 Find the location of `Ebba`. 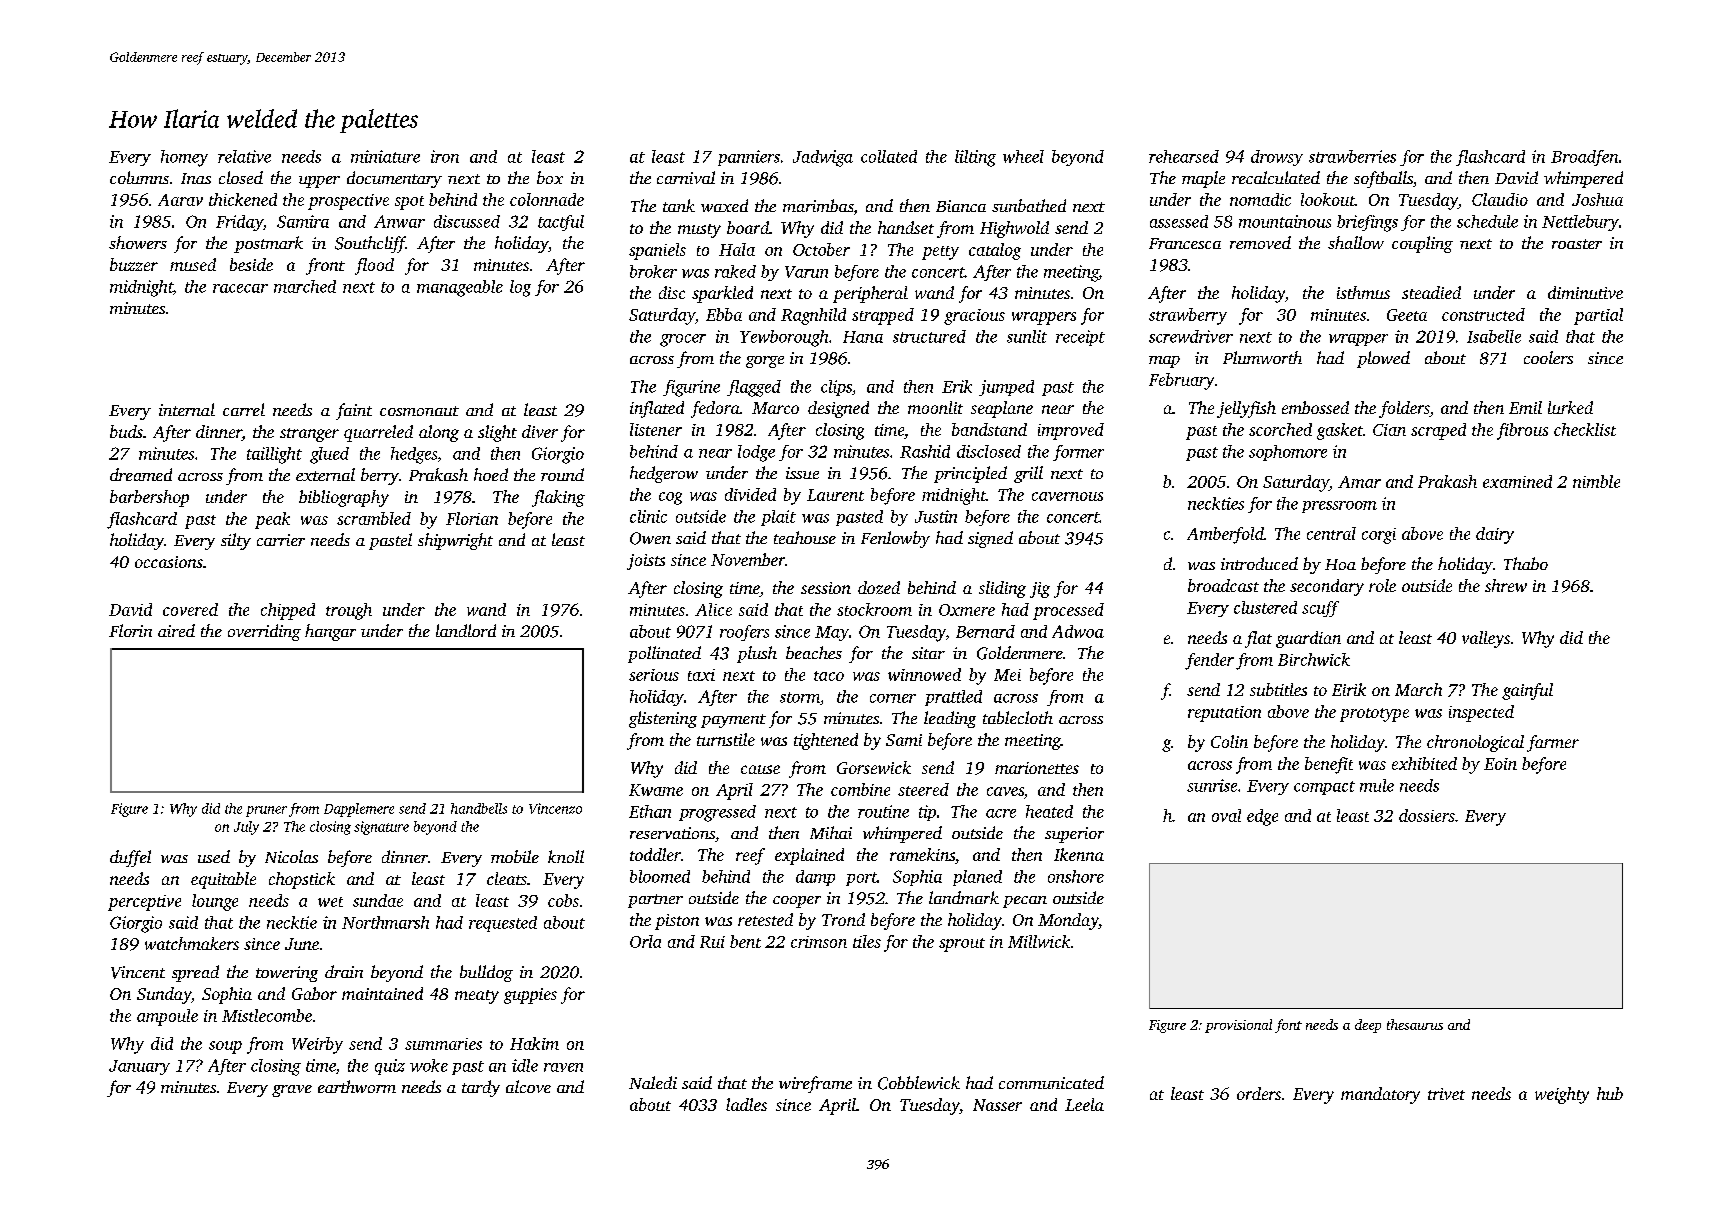

Ebba is located at coordinates (724, 314).
